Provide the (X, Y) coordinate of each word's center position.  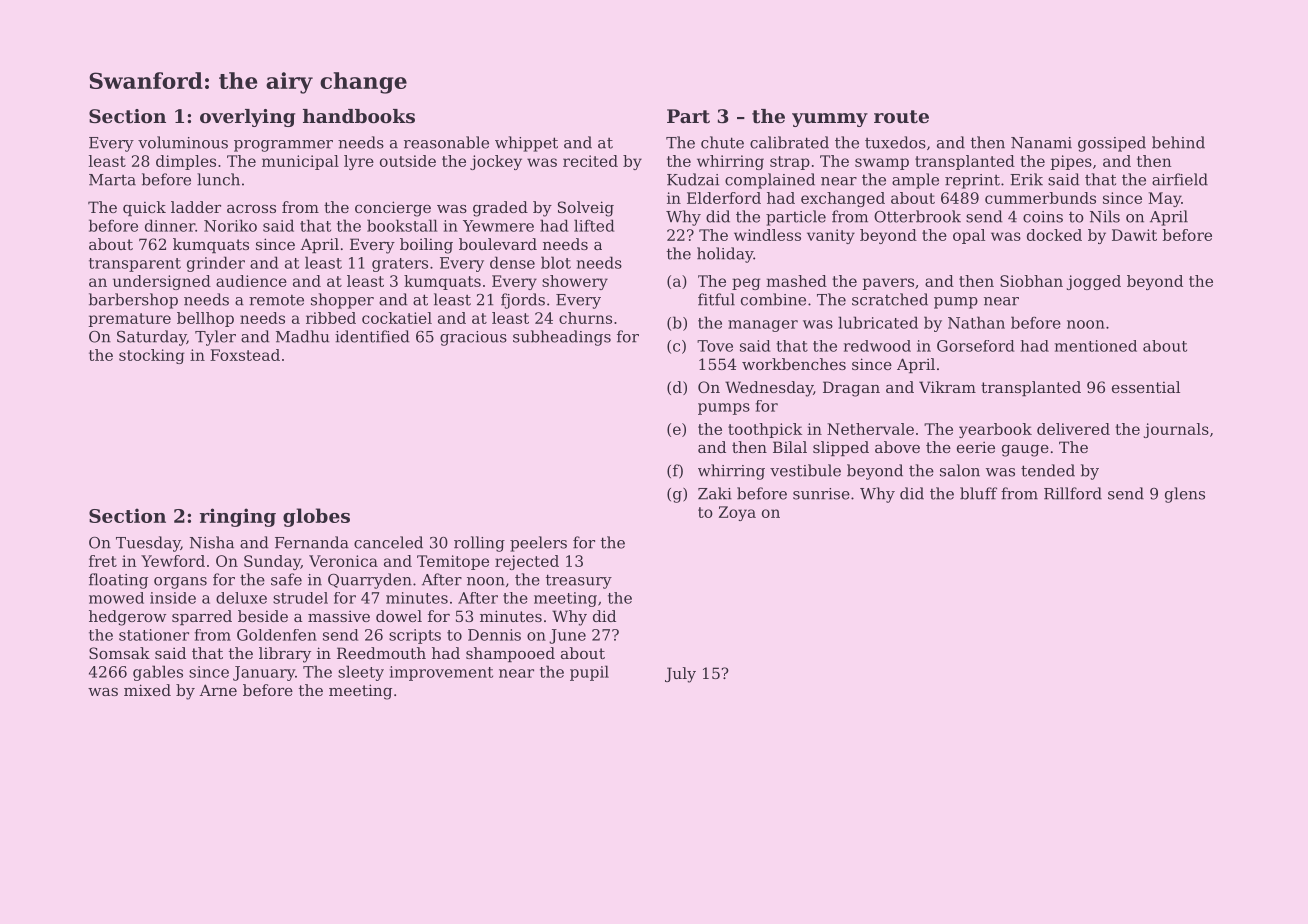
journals (1176, 430)
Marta (112, 180)
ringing (238, 517)
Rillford (1073, 493)
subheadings (562, 338)
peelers (538, 544)
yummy (830, 120)
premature (130, 320)
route (901, 117)
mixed (147, 690)
